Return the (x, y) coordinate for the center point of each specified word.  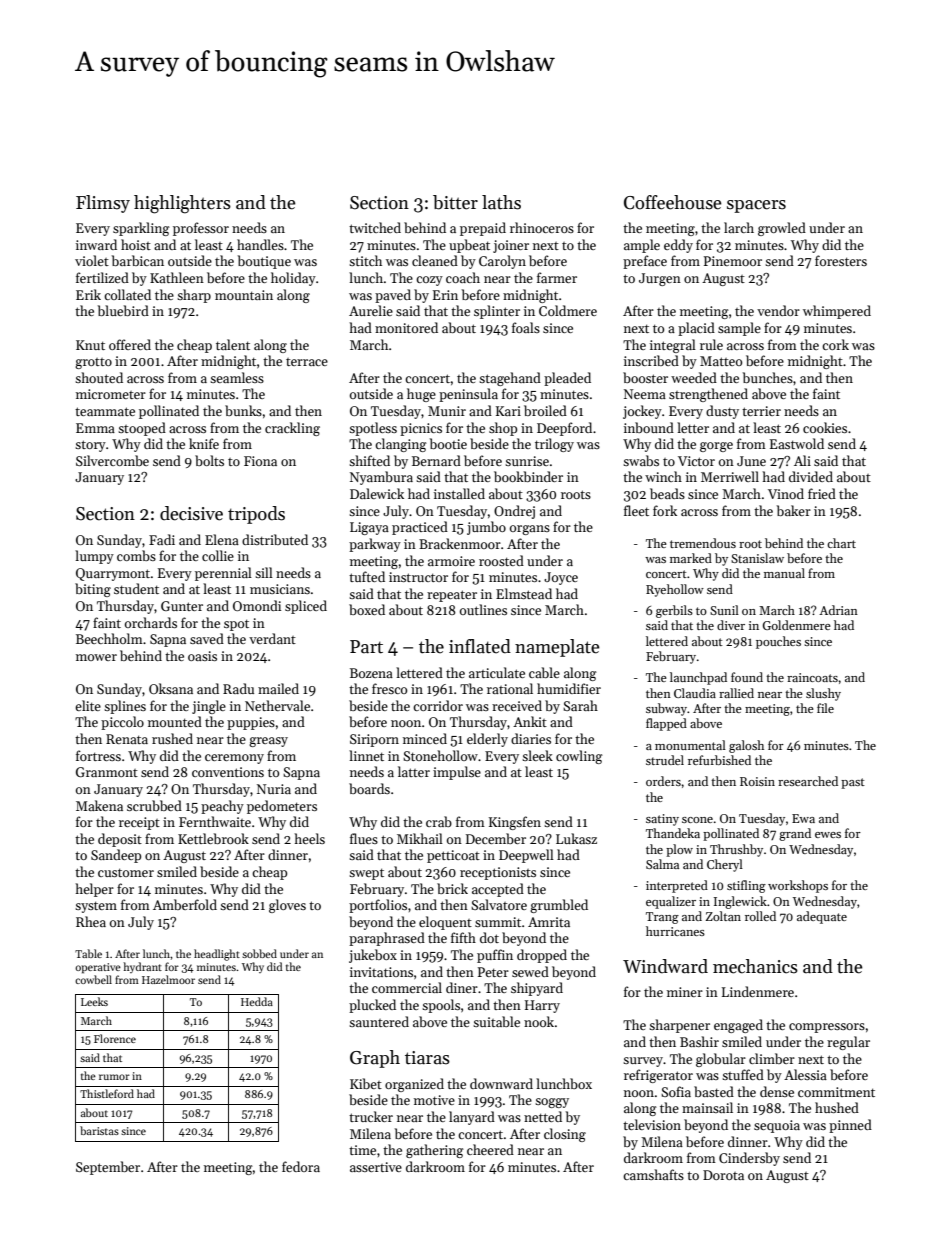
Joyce (561, 578)
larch (739, 227)
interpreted (677, 886)
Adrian (838, 610)
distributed (275, 539)
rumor (114, 1077)
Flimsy (103, 204)
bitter (455, 202)
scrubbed (154, 805)
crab (439, 821)
